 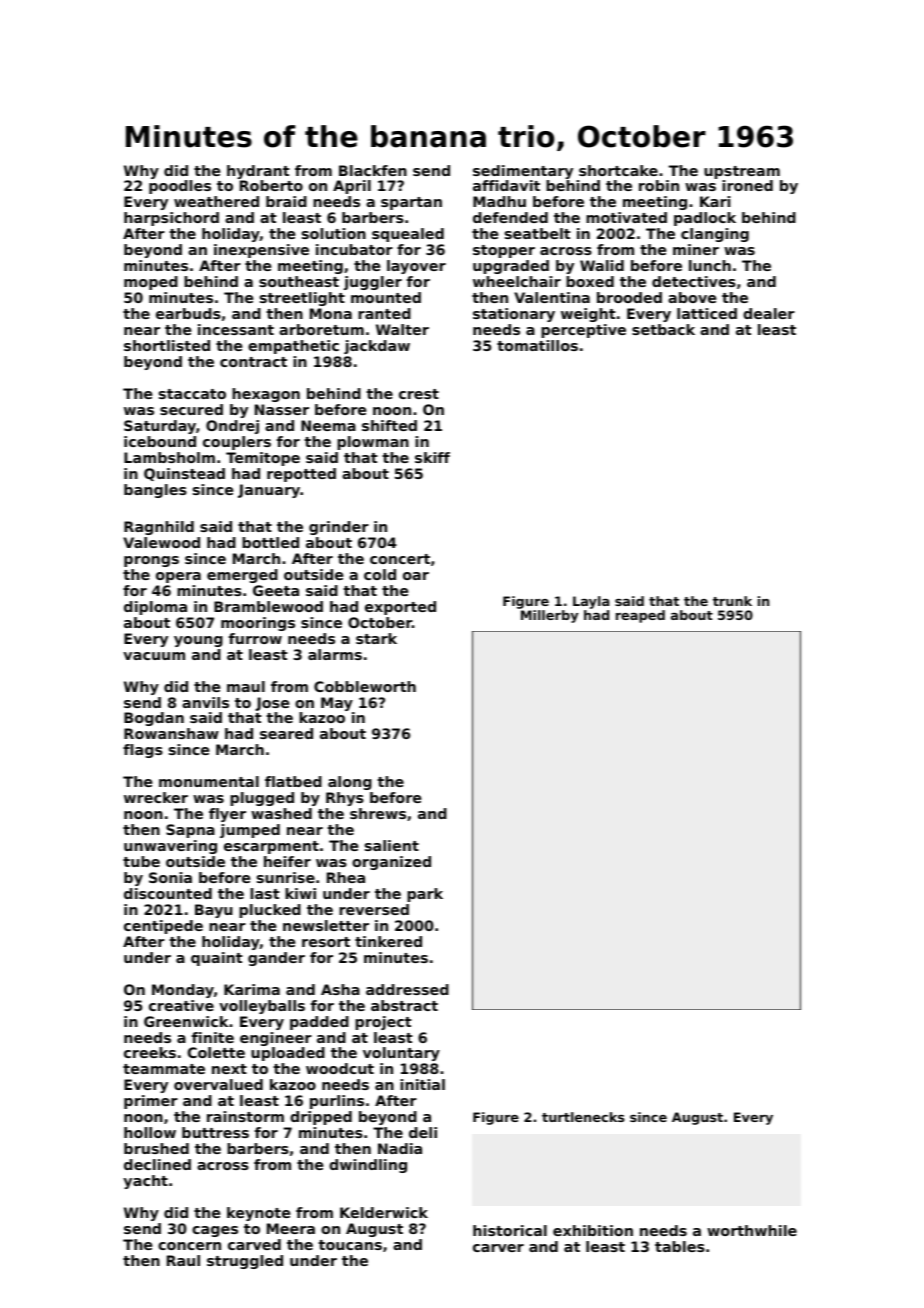 What do you see at coordinates (258, 172) in the image?
I see `hydrant` at bounding box center [258, 172].
